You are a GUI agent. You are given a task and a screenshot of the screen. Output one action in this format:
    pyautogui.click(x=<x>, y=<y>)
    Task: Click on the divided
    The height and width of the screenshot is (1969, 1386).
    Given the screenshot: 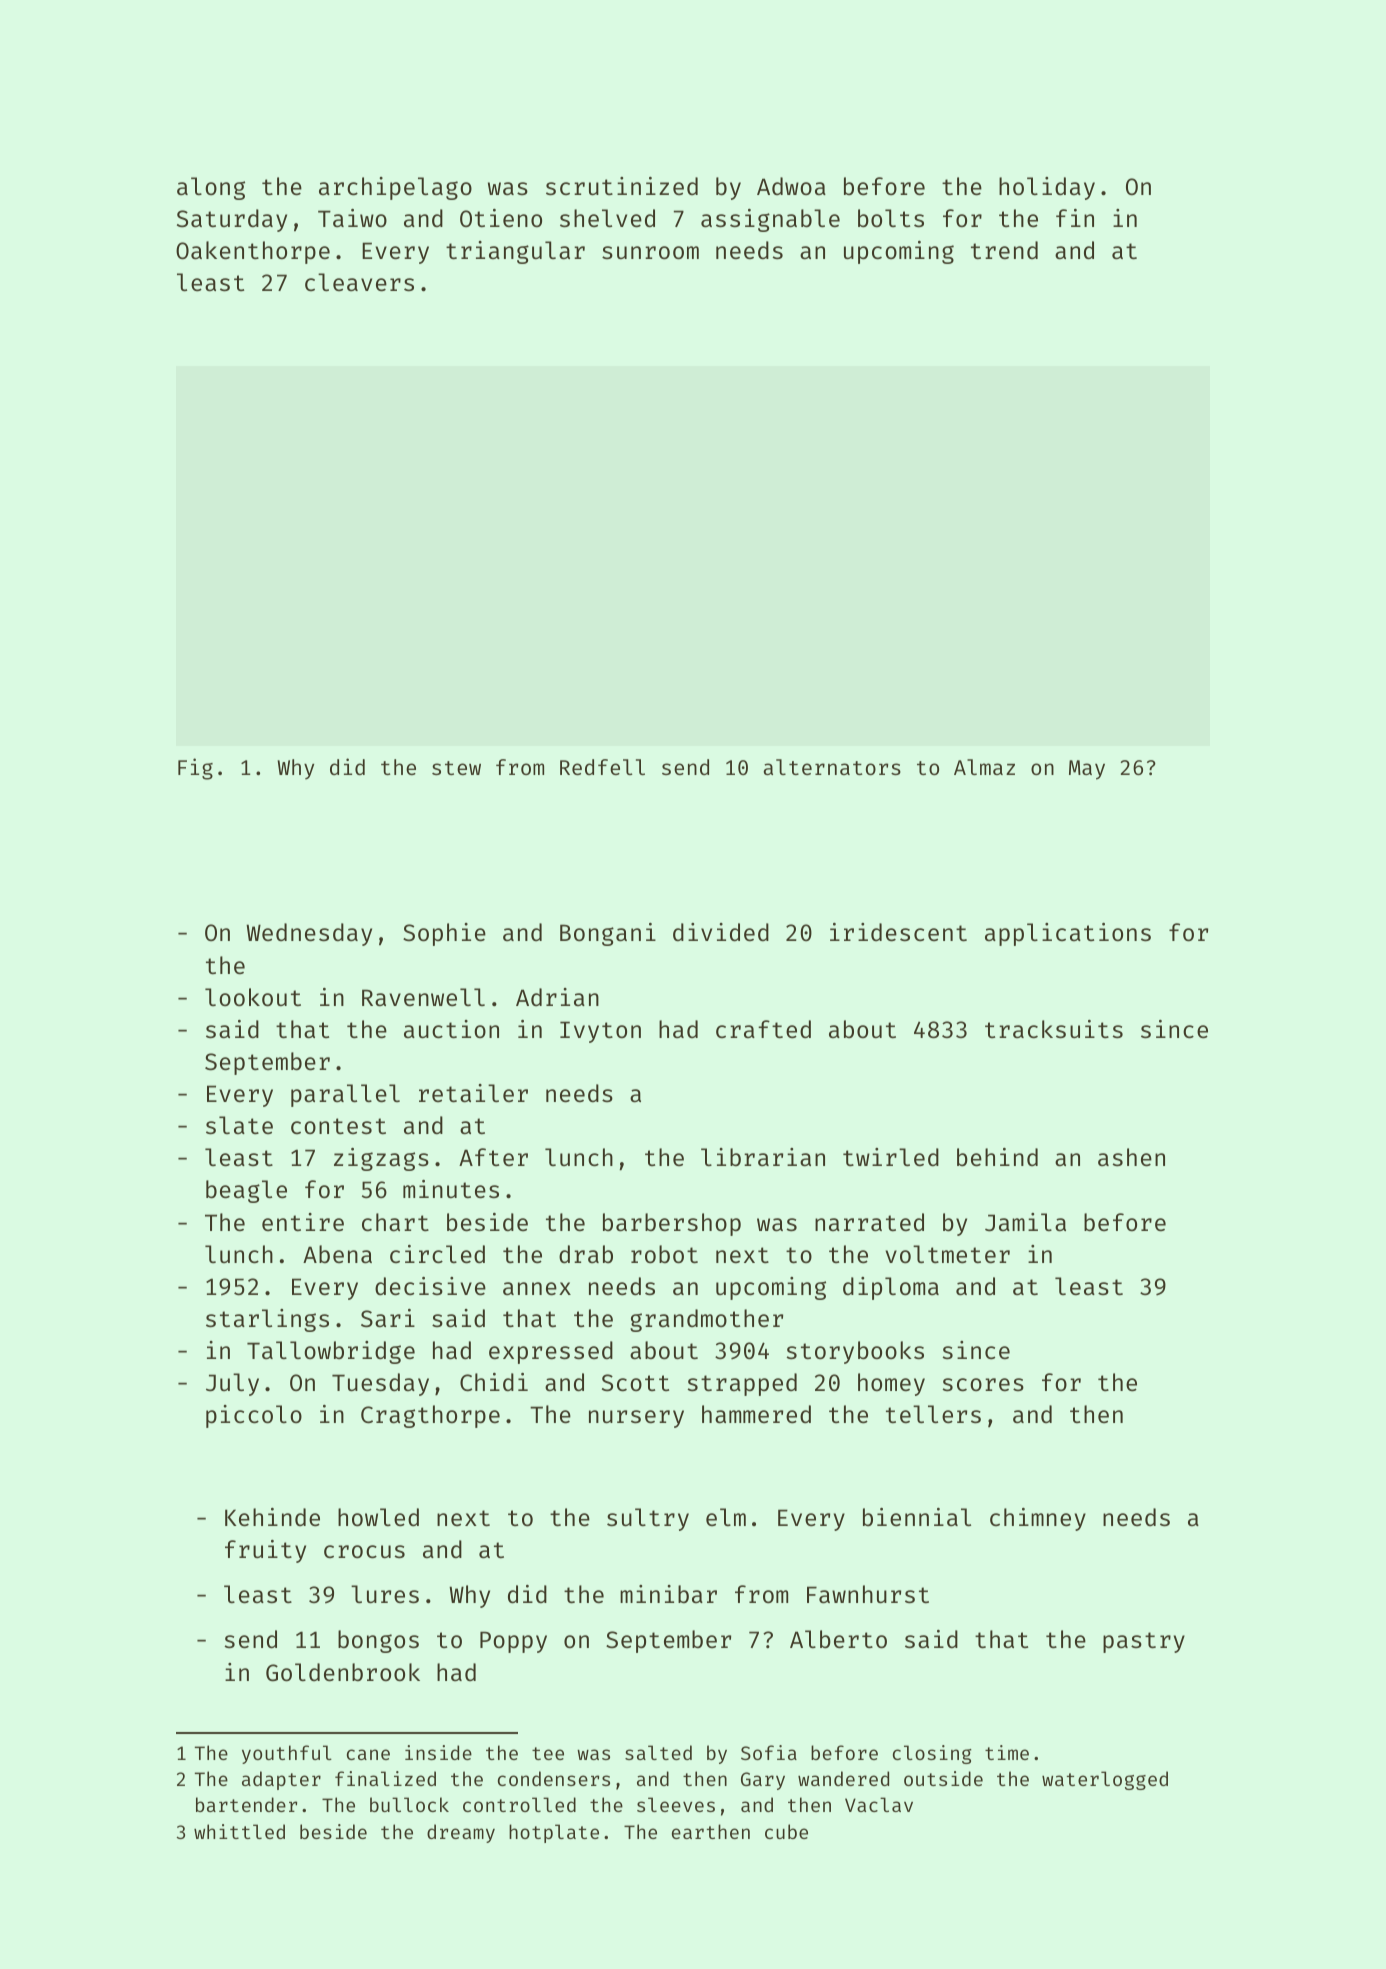 What is the action you would take?
    pyautogui.click(x=721, y=932)
